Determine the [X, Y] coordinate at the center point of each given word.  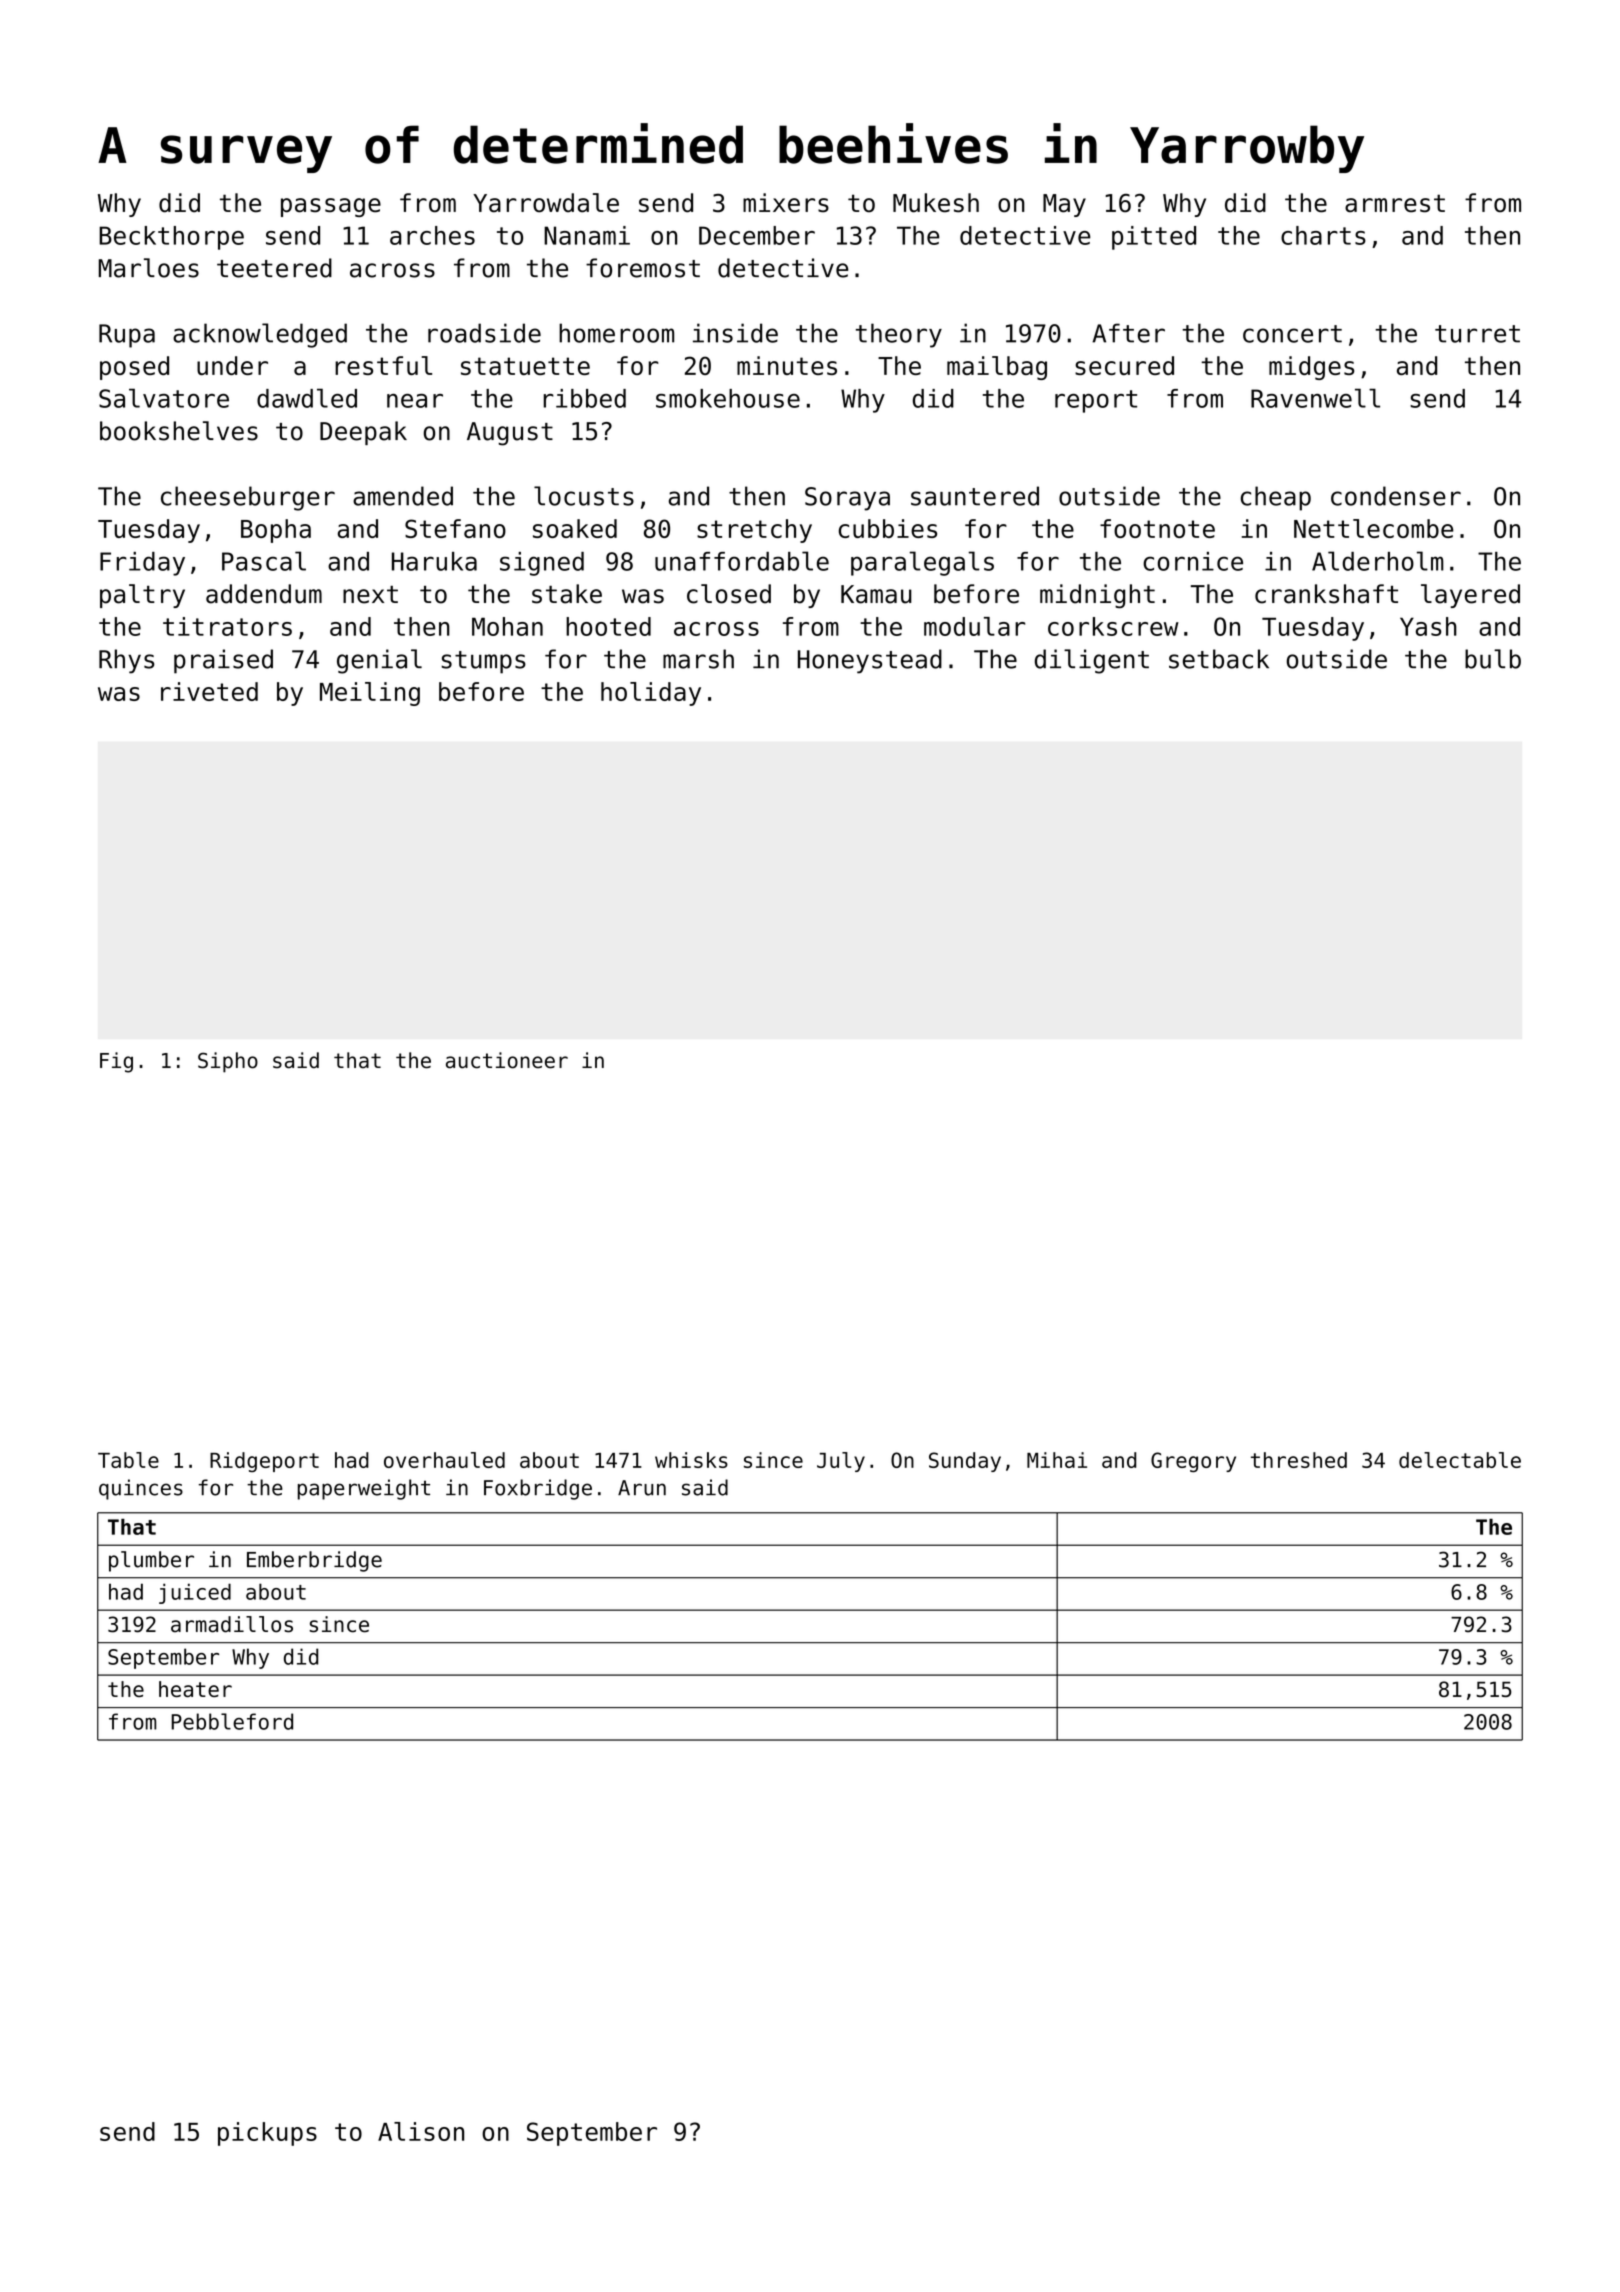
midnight [1097, 596]
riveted [209, 691]
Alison [421, 2131]
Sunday [965, 1462]
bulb [1493, 659]
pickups [267, 2134]
